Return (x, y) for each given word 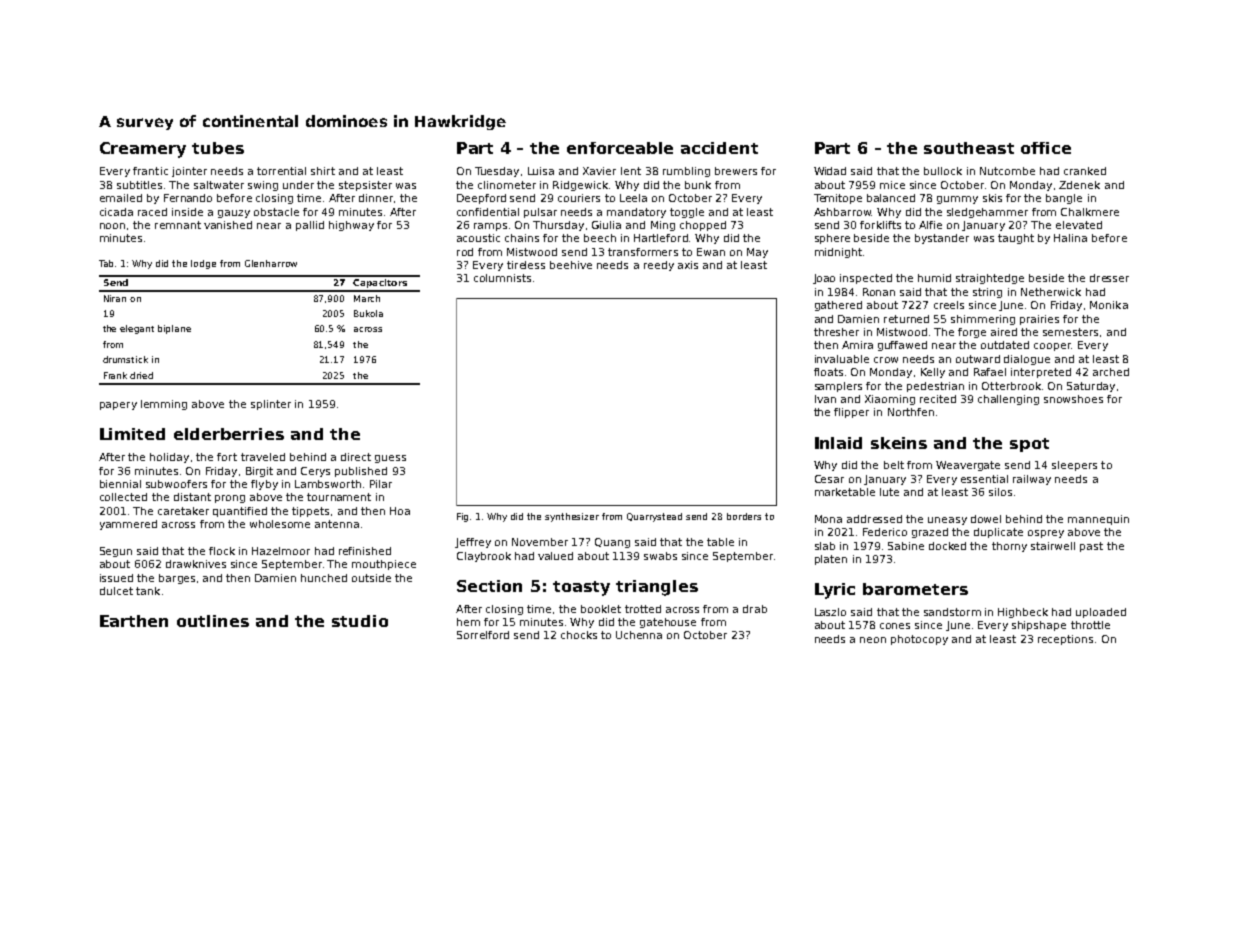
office (1046, 148)
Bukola (368, 313)
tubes (218, 148)
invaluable (842, 359)
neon (873, 640)
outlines (213, 621)
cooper (1053, 347)
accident (719, 148)
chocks (579, 635)
